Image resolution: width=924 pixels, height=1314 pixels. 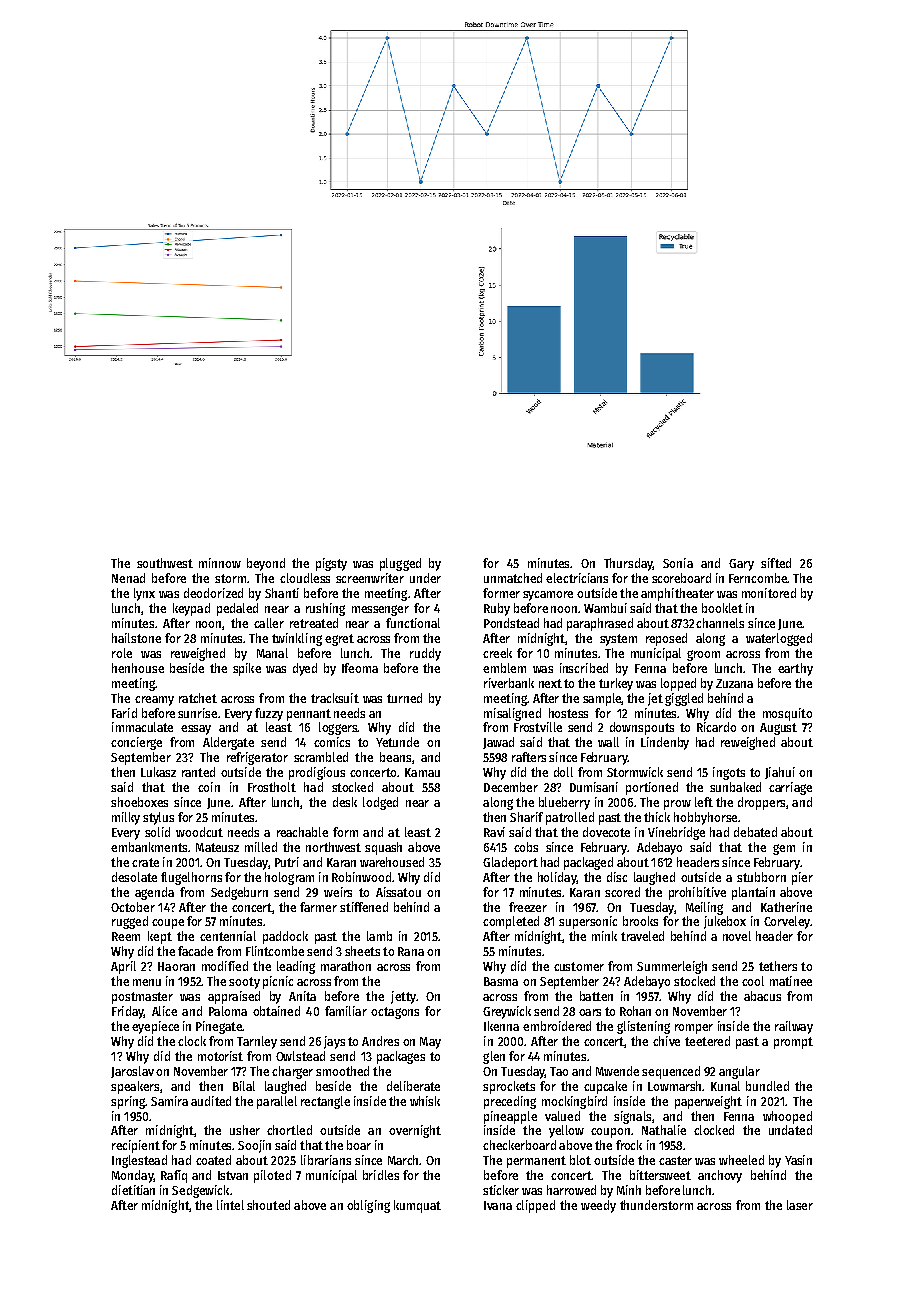 I want to click on ruddy, so click(x=425, y=654).
